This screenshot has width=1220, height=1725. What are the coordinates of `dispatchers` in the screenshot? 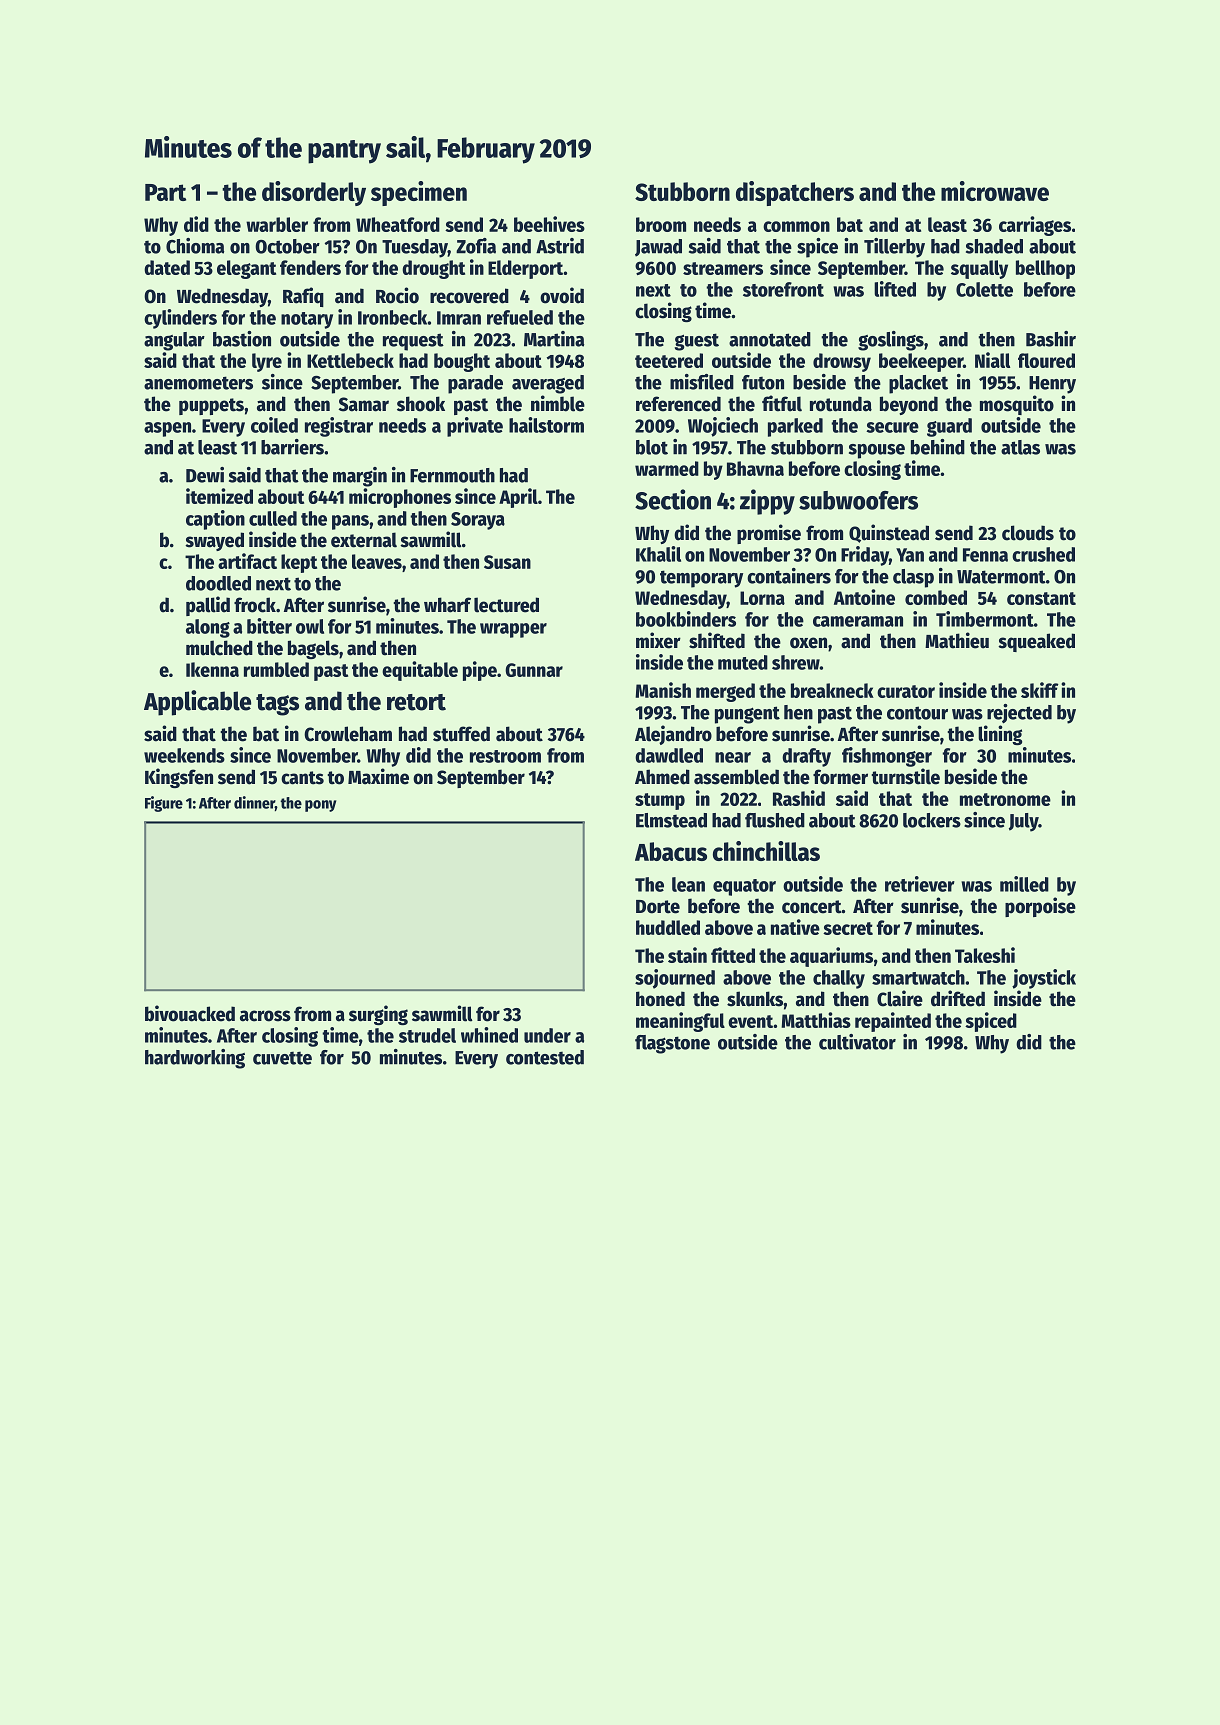 It's located at (795, 193).
